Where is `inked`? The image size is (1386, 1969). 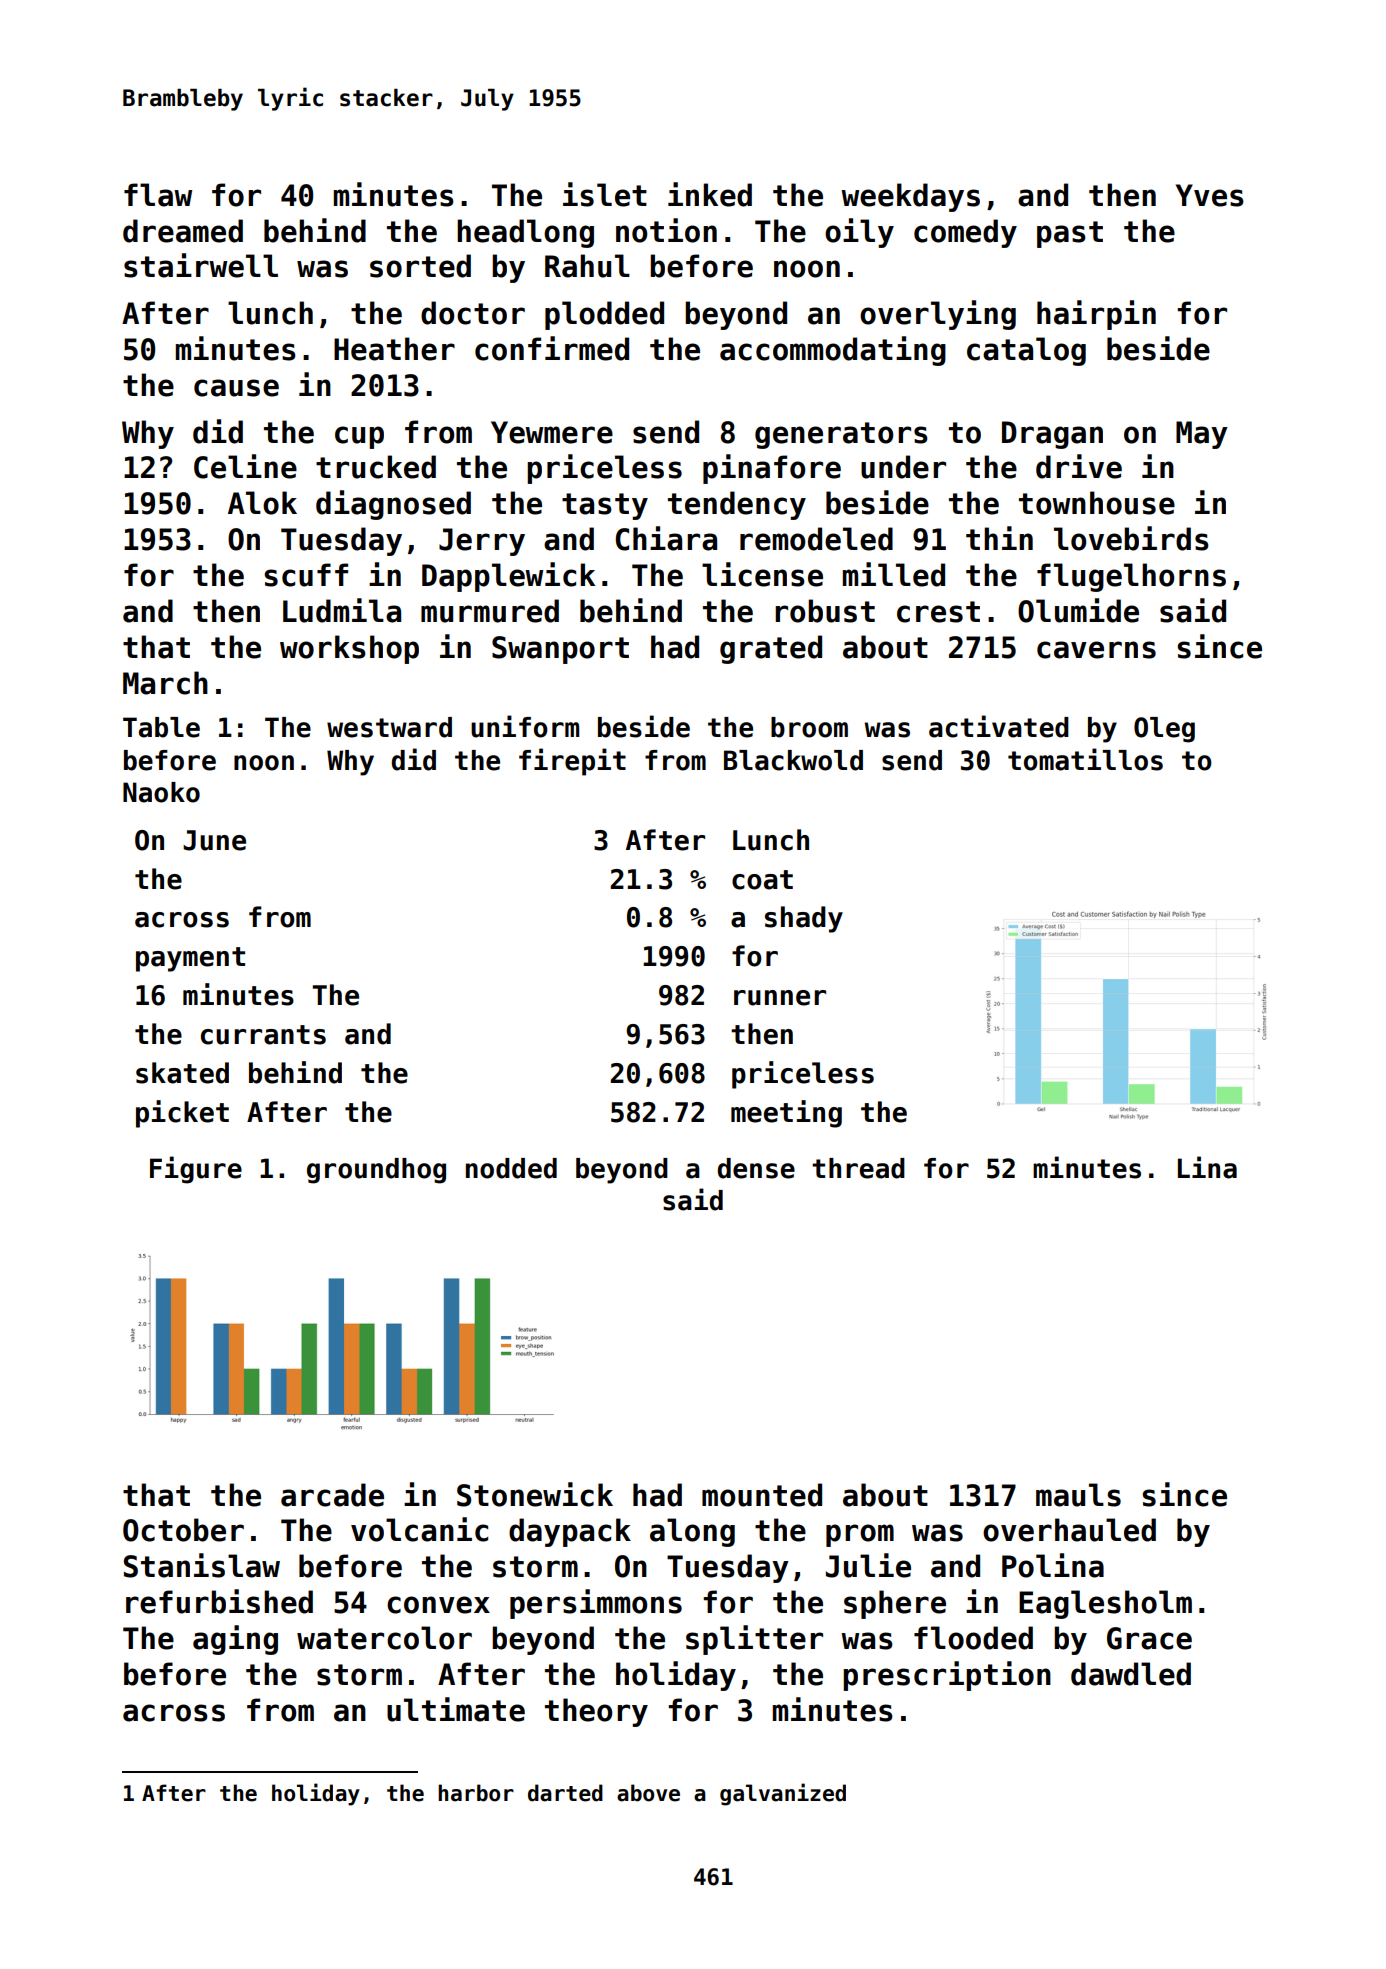 inked is located at coordinates (710, 194).
